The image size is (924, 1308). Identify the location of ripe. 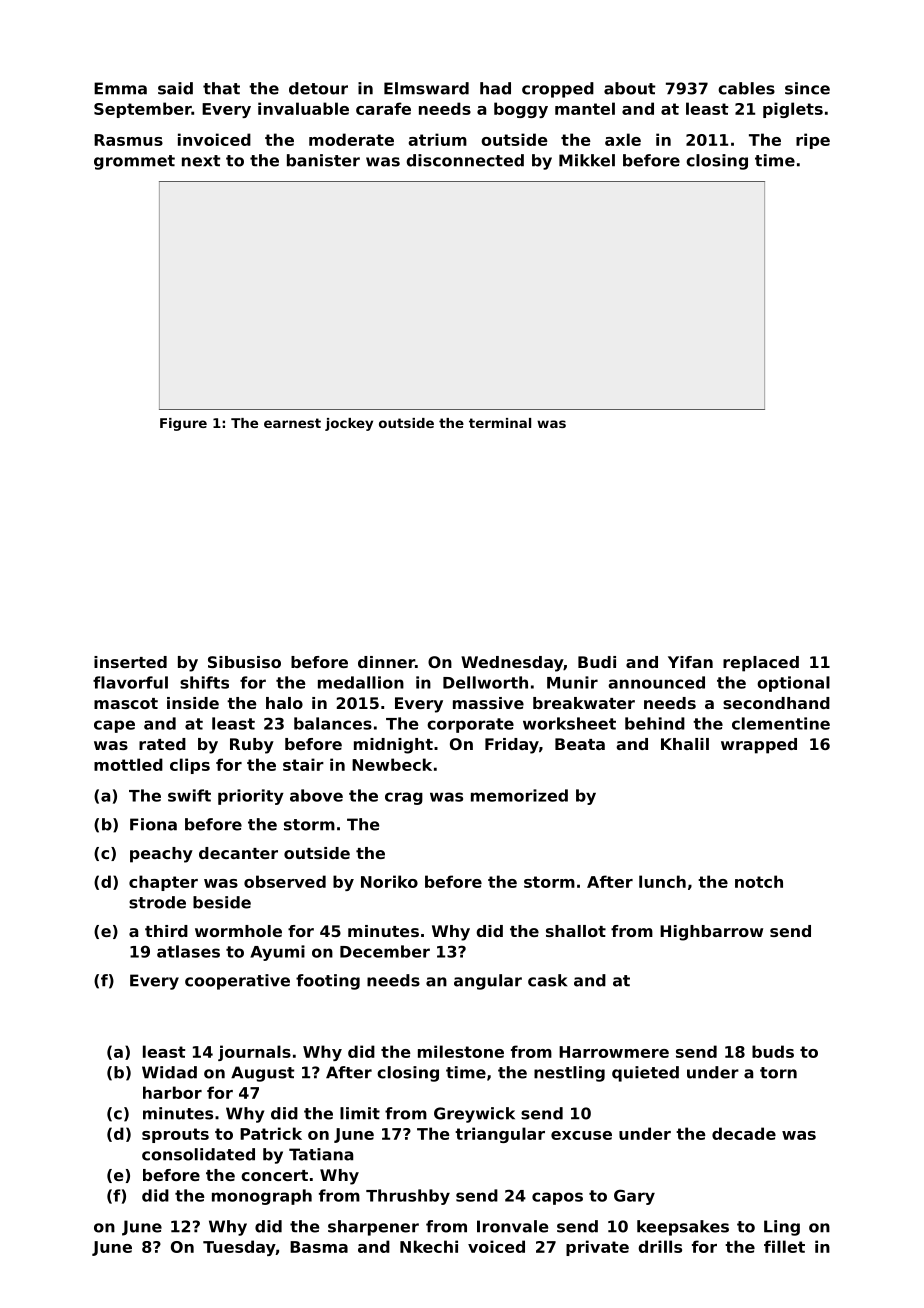
(813, 141).
